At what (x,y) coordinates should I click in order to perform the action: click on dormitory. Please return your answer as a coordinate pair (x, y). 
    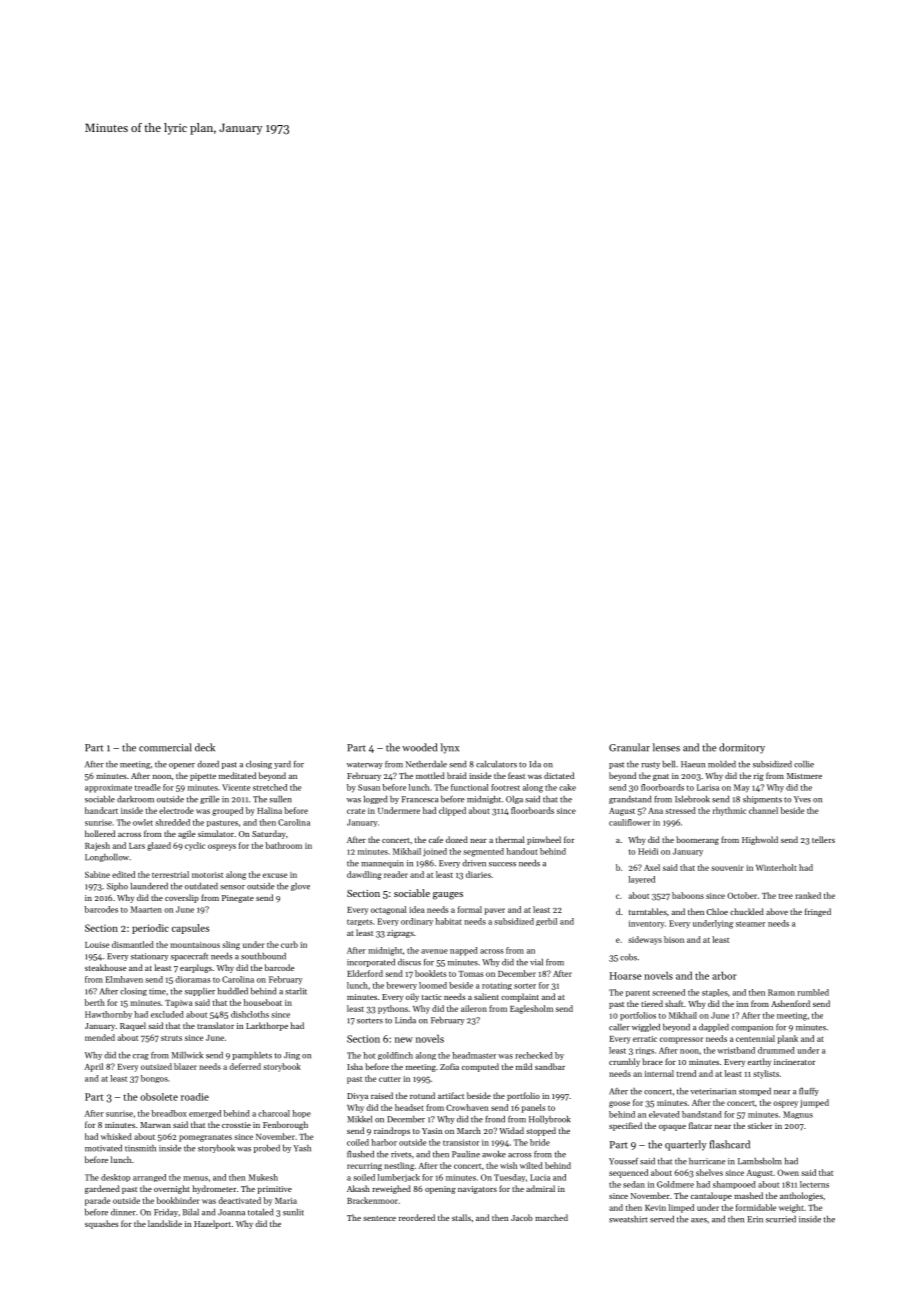
    Looking at the image, I should click on (742, 748).
